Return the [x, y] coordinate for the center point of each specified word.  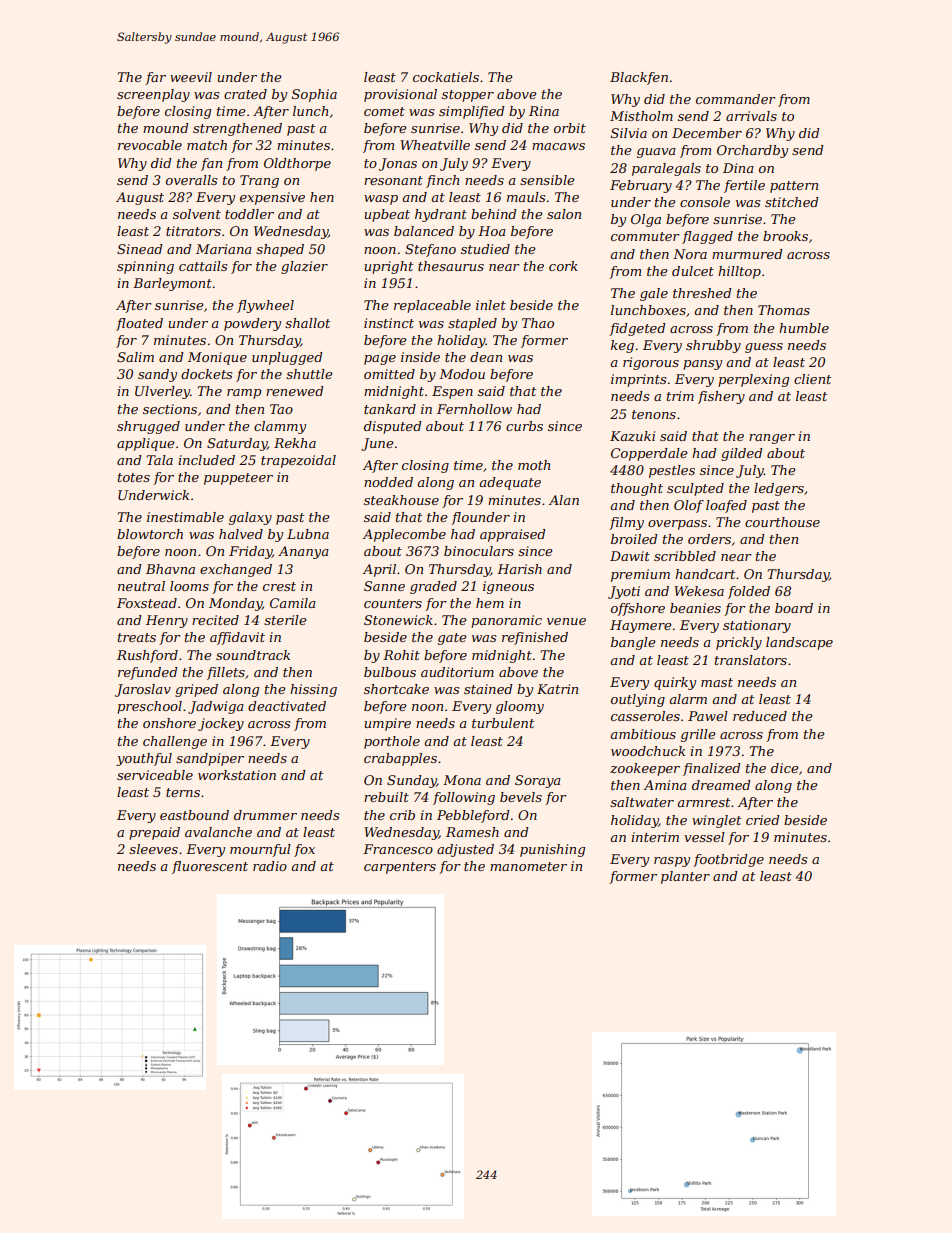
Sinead [140, 249]
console [705, 202]
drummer [265, 815]
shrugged [148, 427]
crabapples [400, 759]
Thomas [784, 310]
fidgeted [637, 329]
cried [763, 820]
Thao [538, 323]
